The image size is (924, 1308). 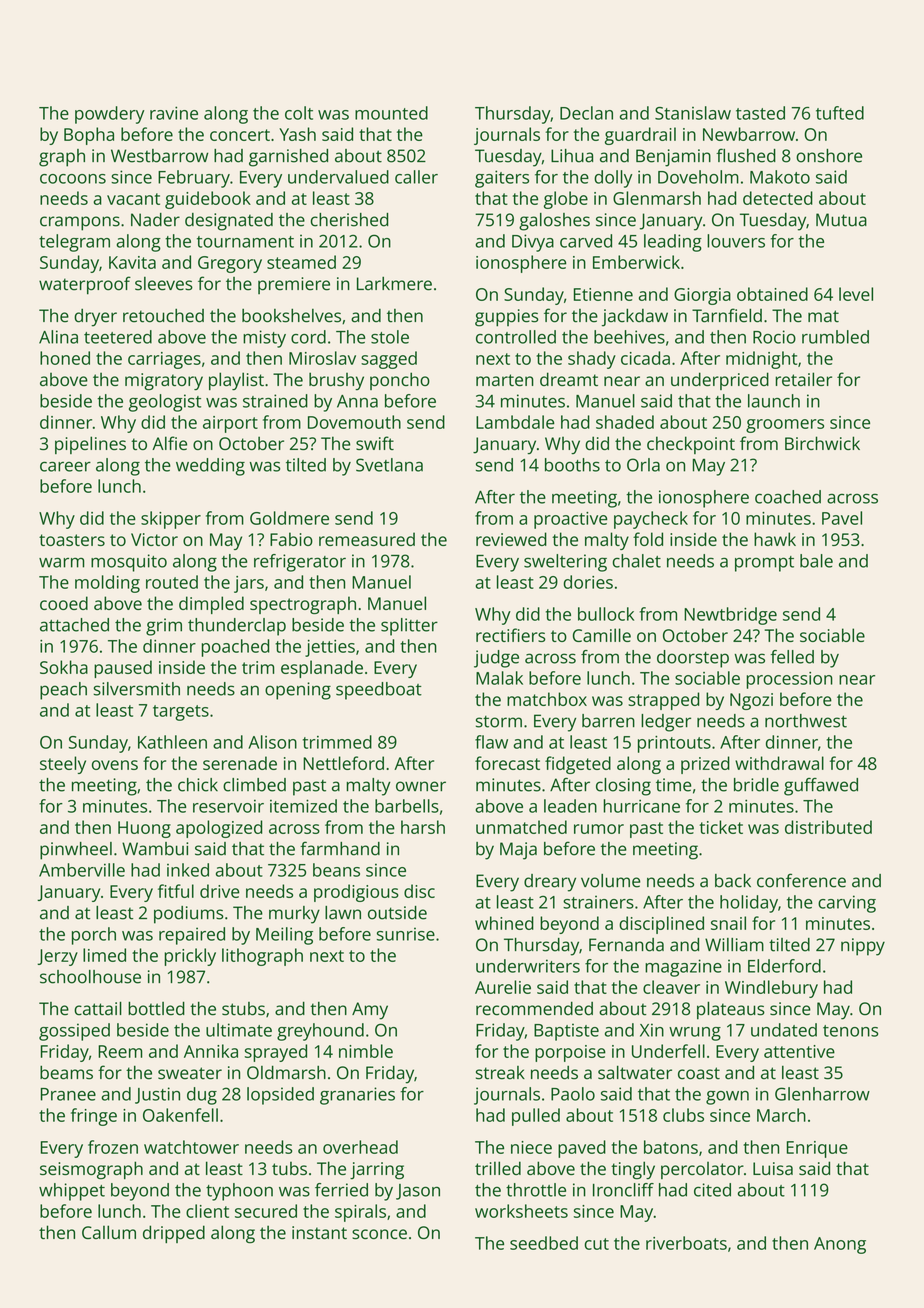 I want to click on chalet, so click(x=637, y=561).
